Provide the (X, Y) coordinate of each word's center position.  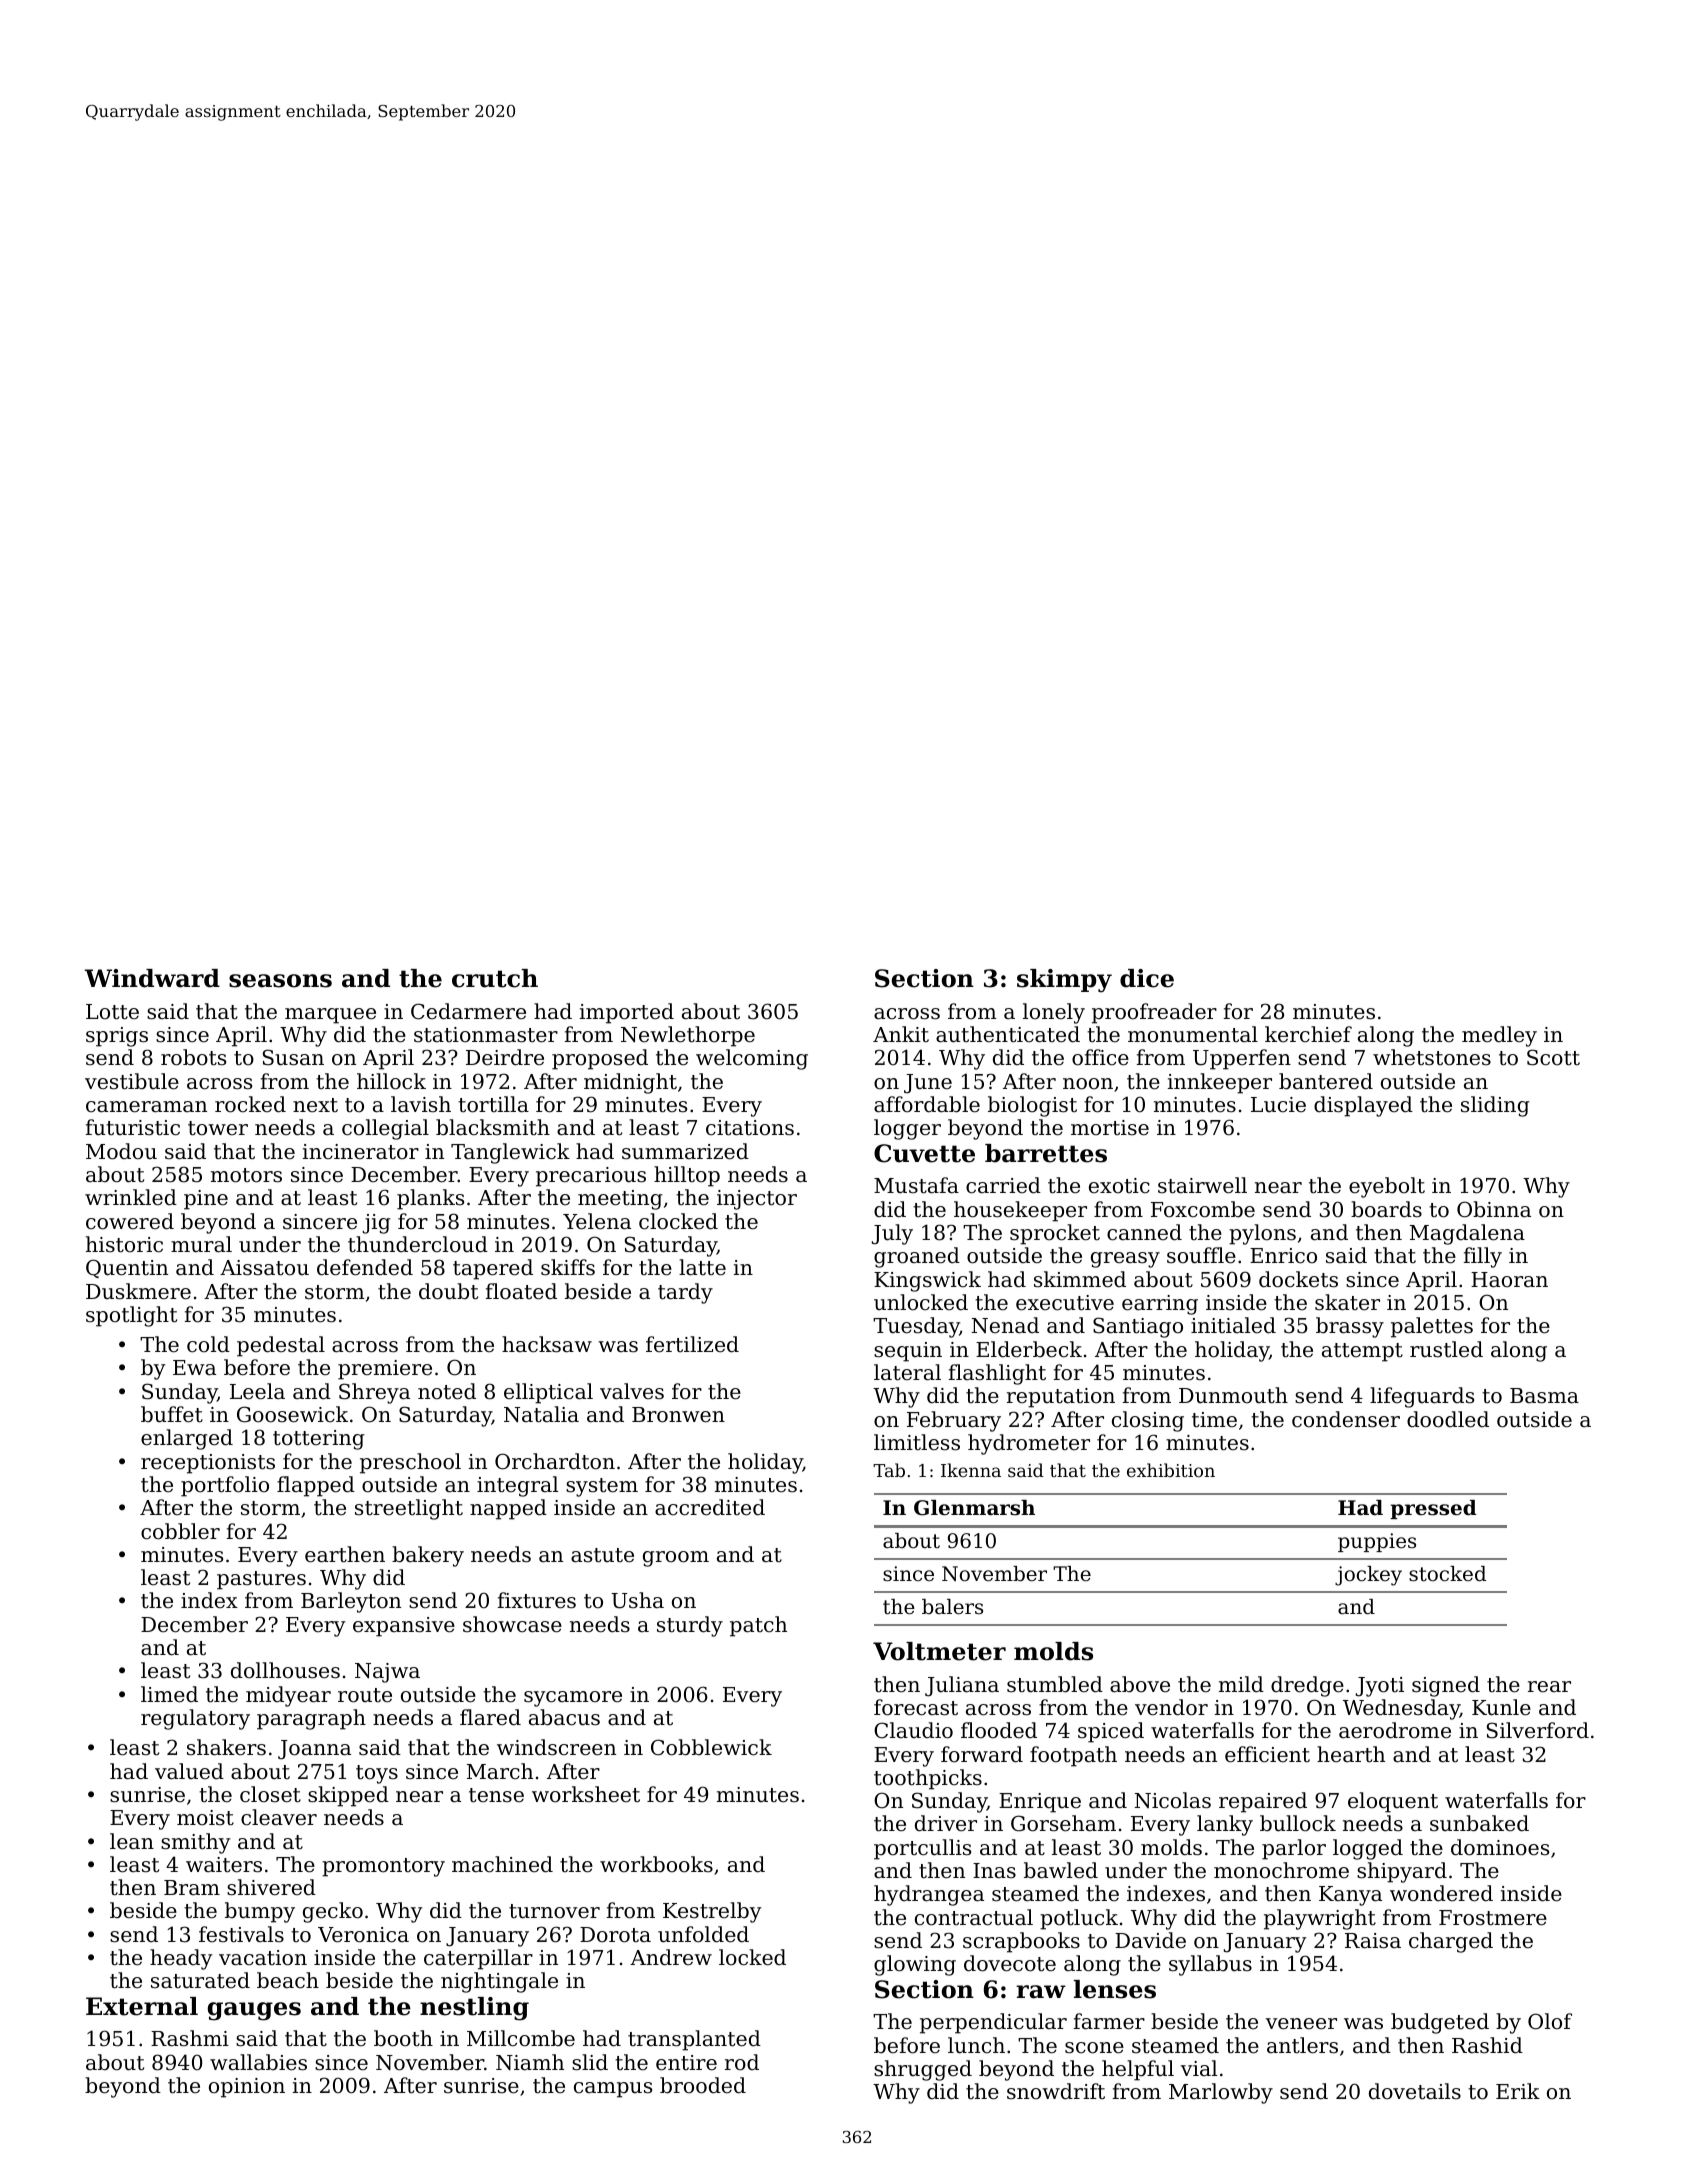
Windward (152, 978)
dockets (1298, 1279)
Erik (1518, 2091)
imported (626, 1013)
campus (613, 2090)
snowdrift (1056, 2091)
